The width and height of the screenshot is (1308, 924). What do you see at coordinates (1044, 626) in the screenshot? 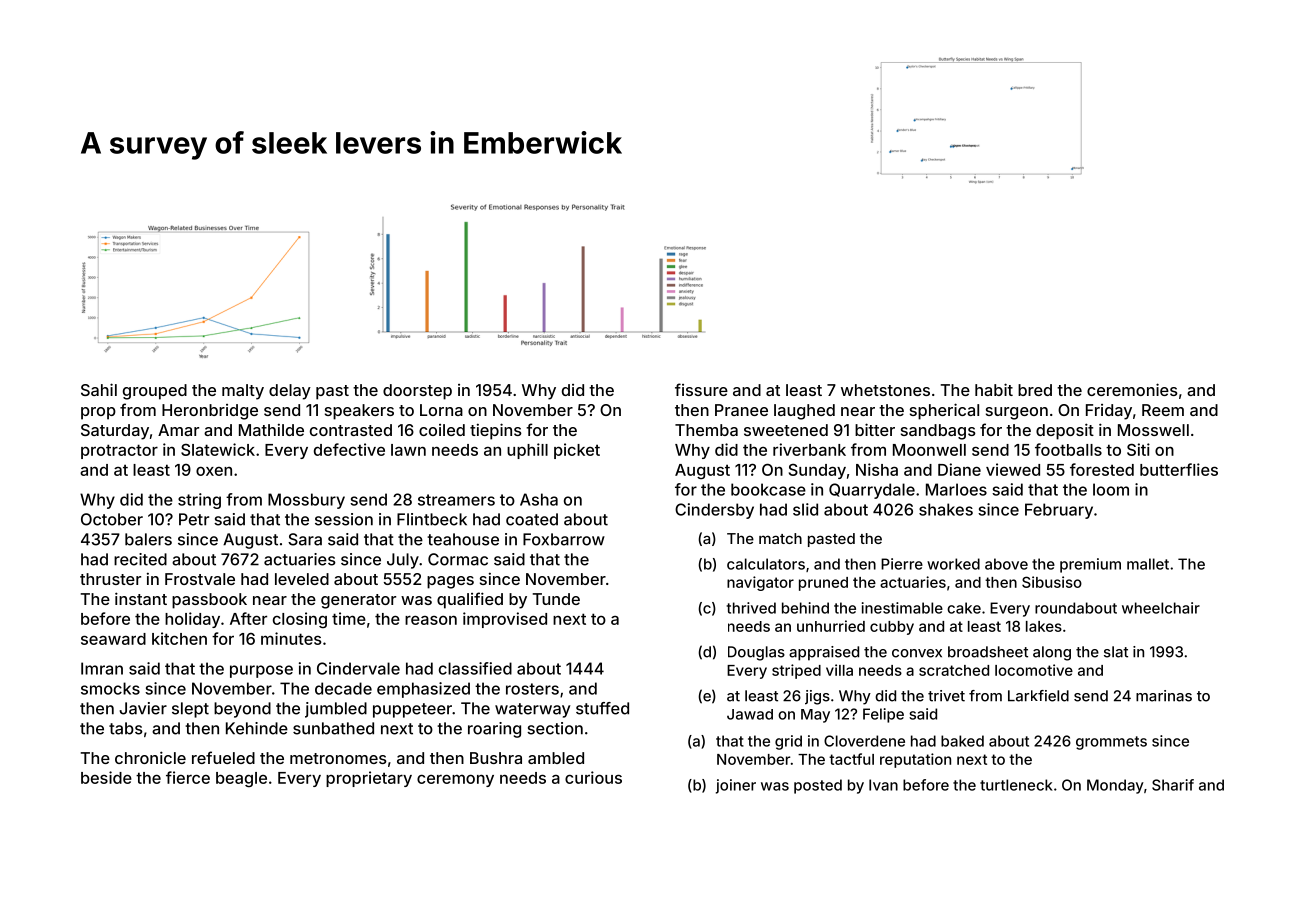
I see `lakes` at bounding box center [1044, 626].
